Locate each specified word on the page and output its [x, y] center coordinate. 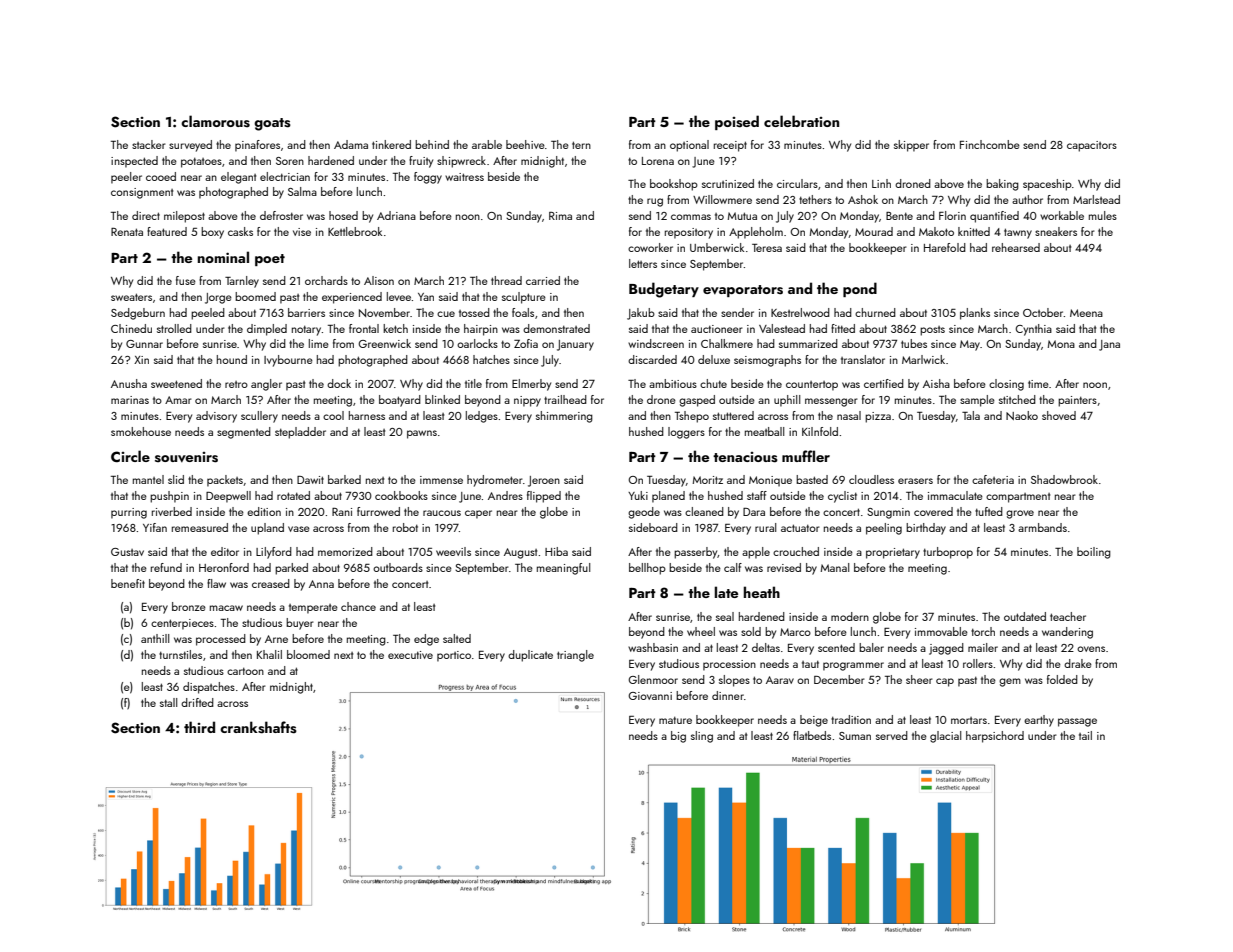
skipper [911, 146]
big [678, 737]
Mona [1061, 344]
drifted [197, 702]
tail [1085, 735]
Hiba [556, 551]
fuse [186, 280]
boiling [1094, 553]
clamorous [215, 121]
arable [487, 144]
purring [129, 513]
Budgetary [664, 290]
